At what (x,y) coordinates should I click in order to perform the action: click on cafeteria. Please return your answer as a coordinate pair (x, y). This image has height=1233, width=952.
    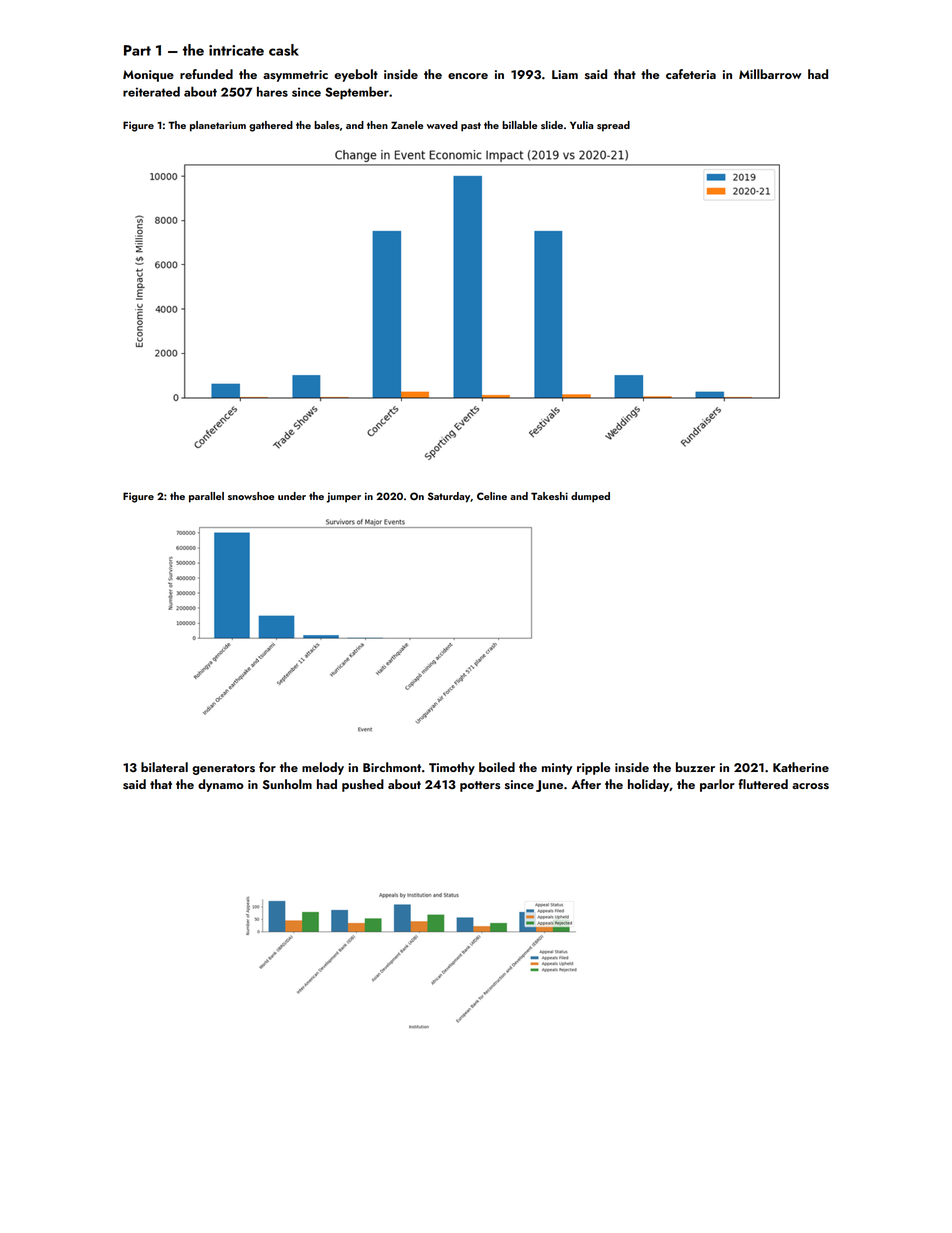
    Looking at the image, I should click on (691, 74).
